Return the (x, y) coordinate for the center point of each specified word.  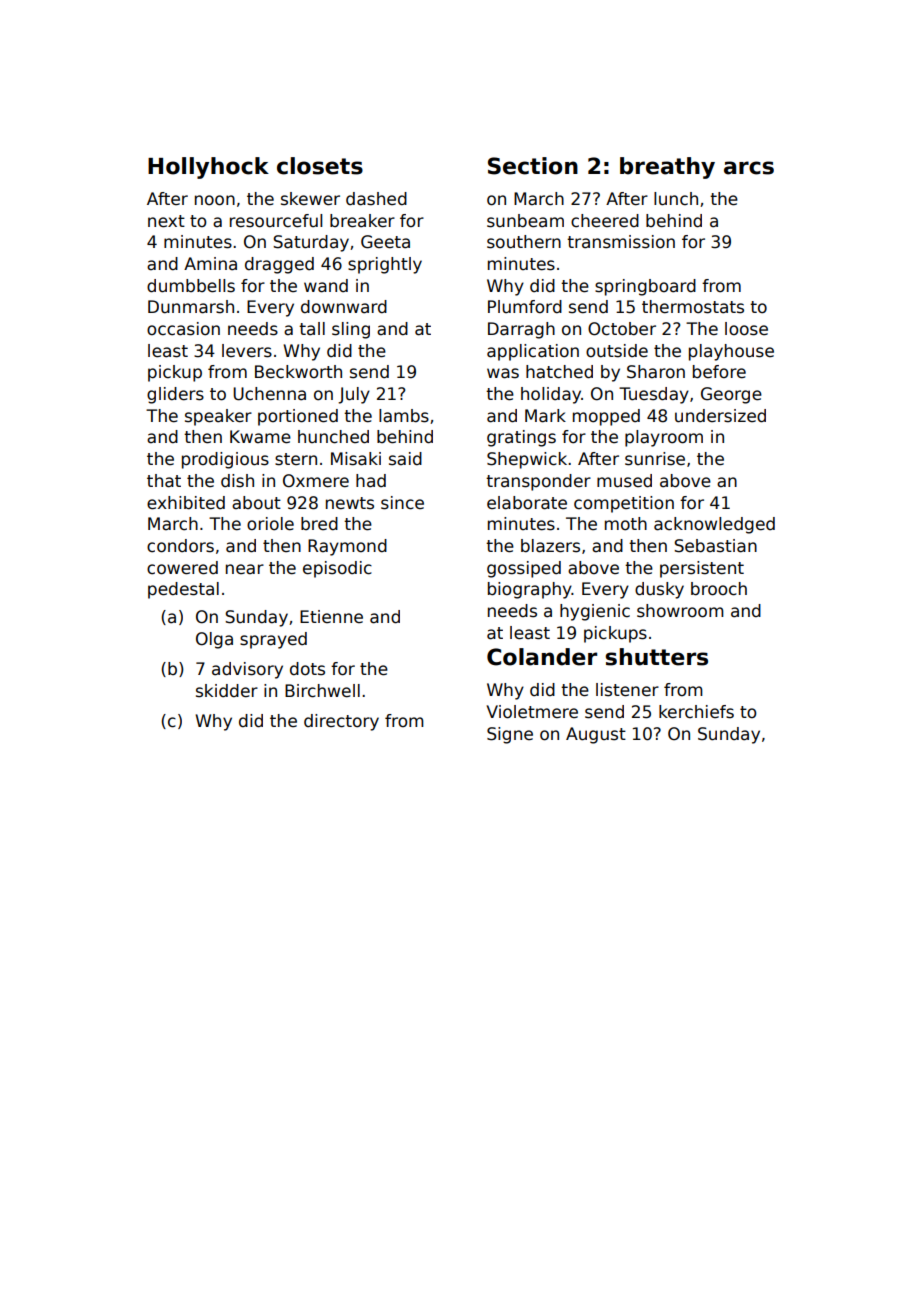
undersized (720, 416)
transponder (538, 482)
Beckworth (298, 372)
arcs (749, 168)
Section (533, 166)
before (719, 372)
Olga (214, 640)
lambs (404, 416)
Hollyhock (208, 168)
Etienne (331, 616)
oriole (270, 524)
